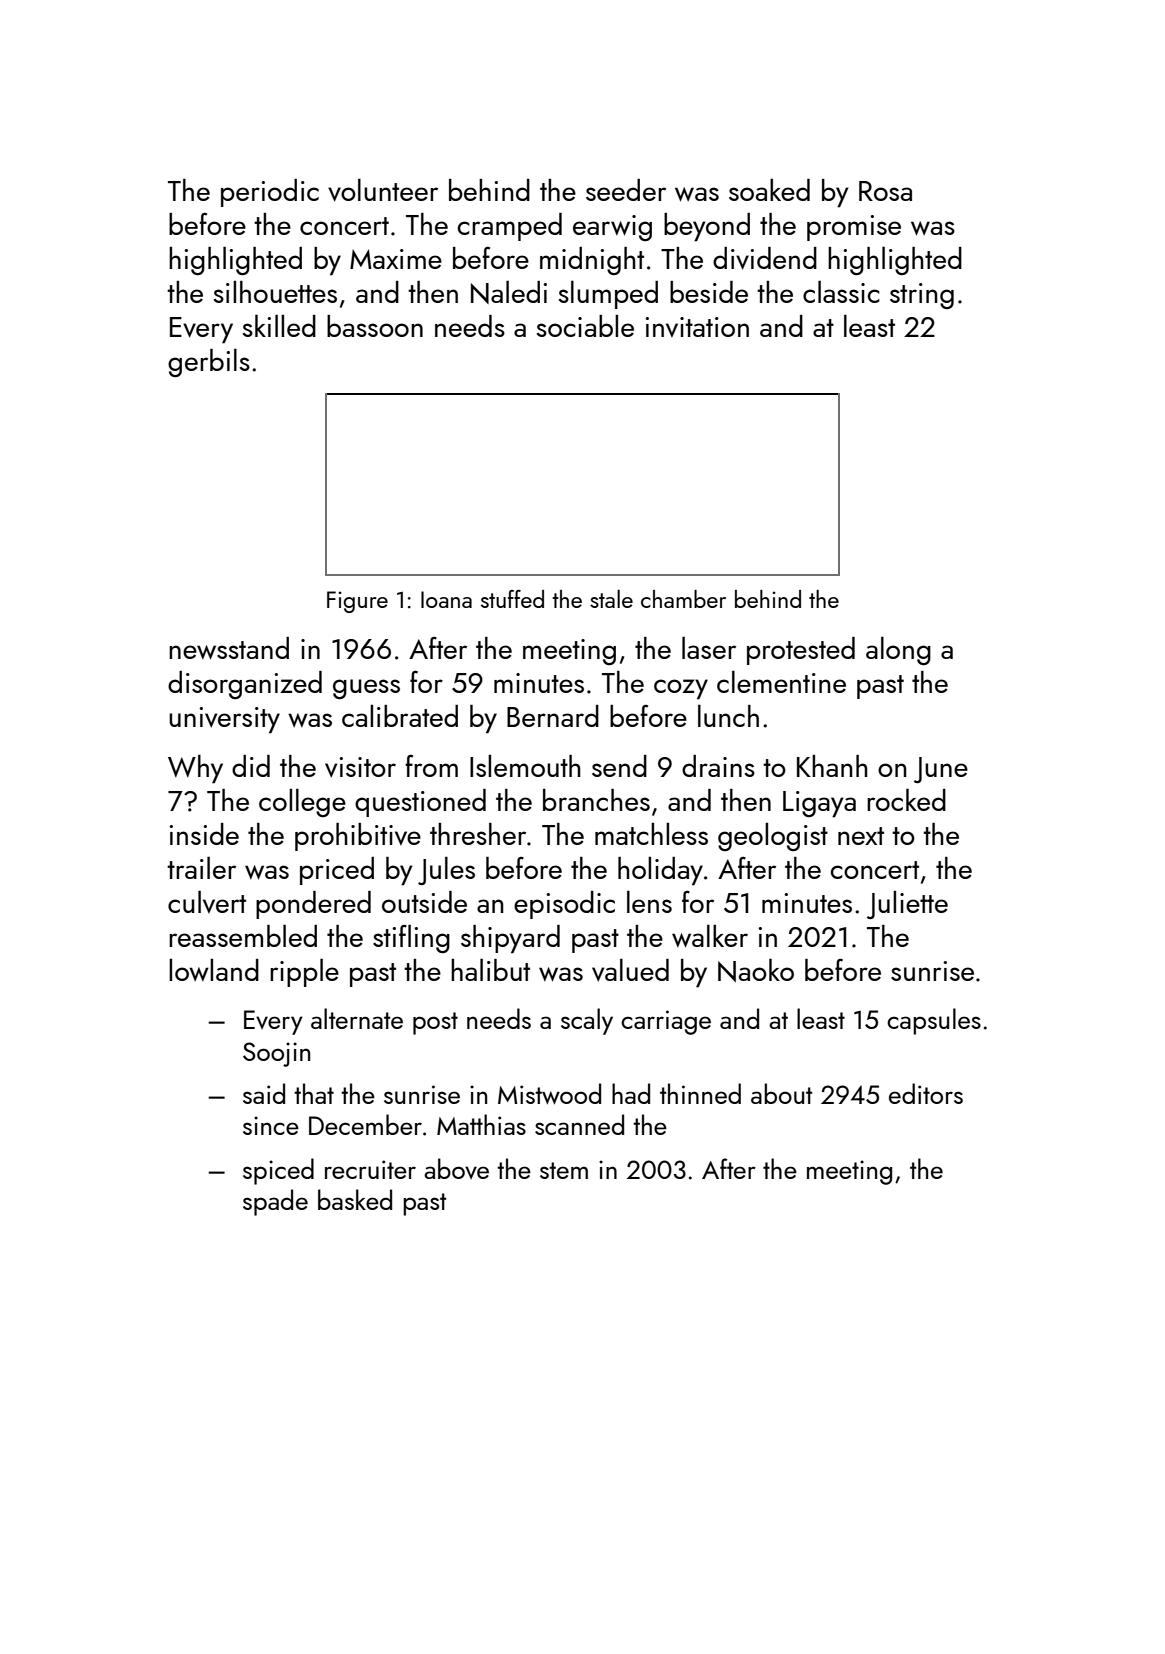 The width and height of the page is (1165, 1654). Describe the element at coordinates (435, 1023) in the page. I see `post` at that location.
